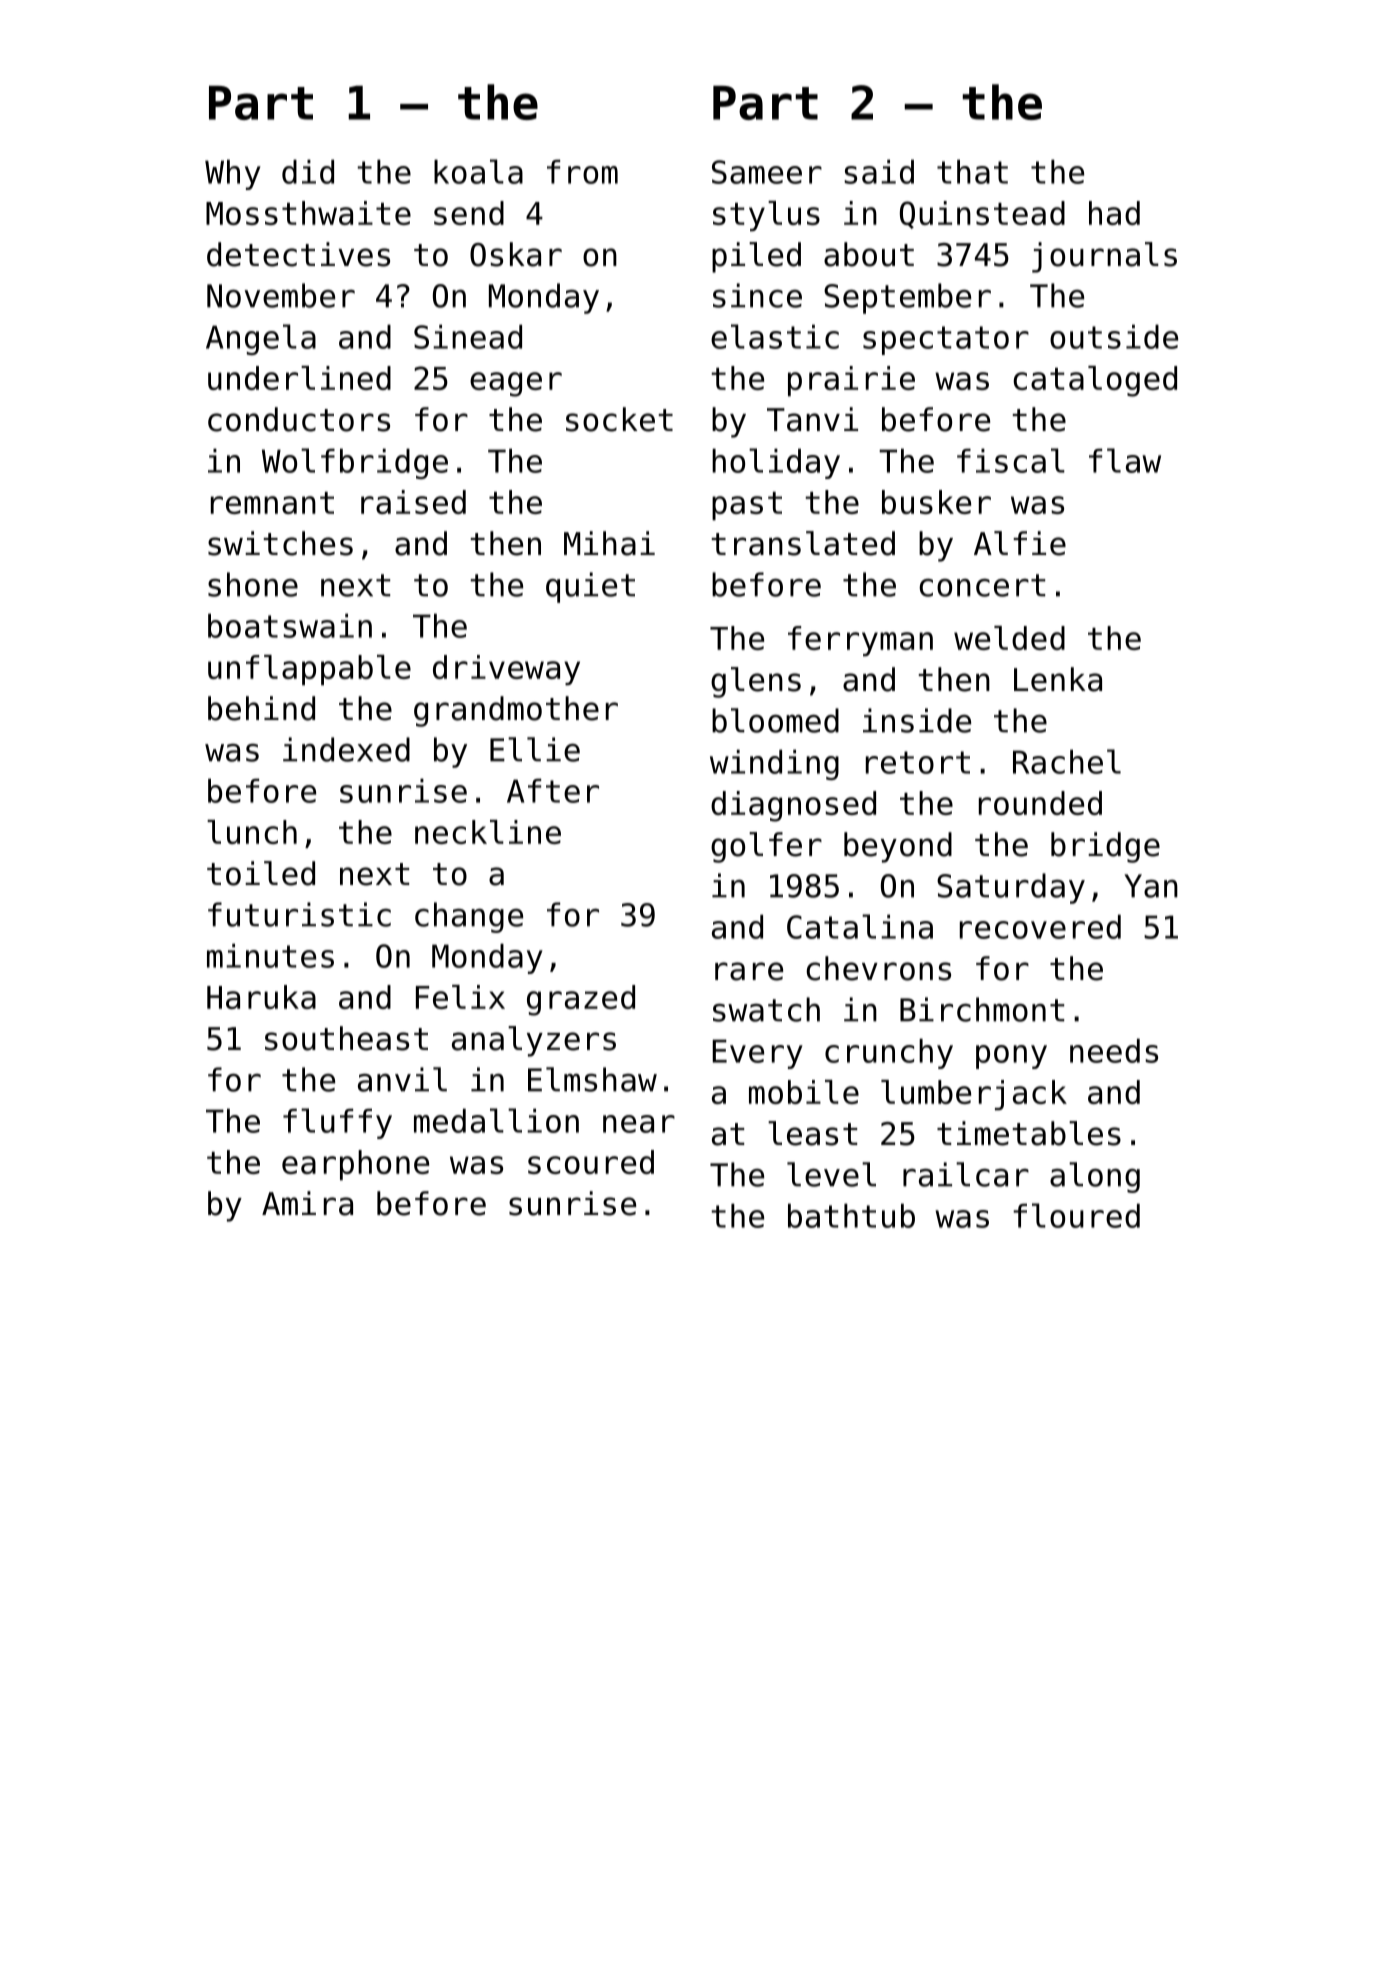  Describe the element at coordinates (488, 832) in the document. I see `neckline` at that location.
